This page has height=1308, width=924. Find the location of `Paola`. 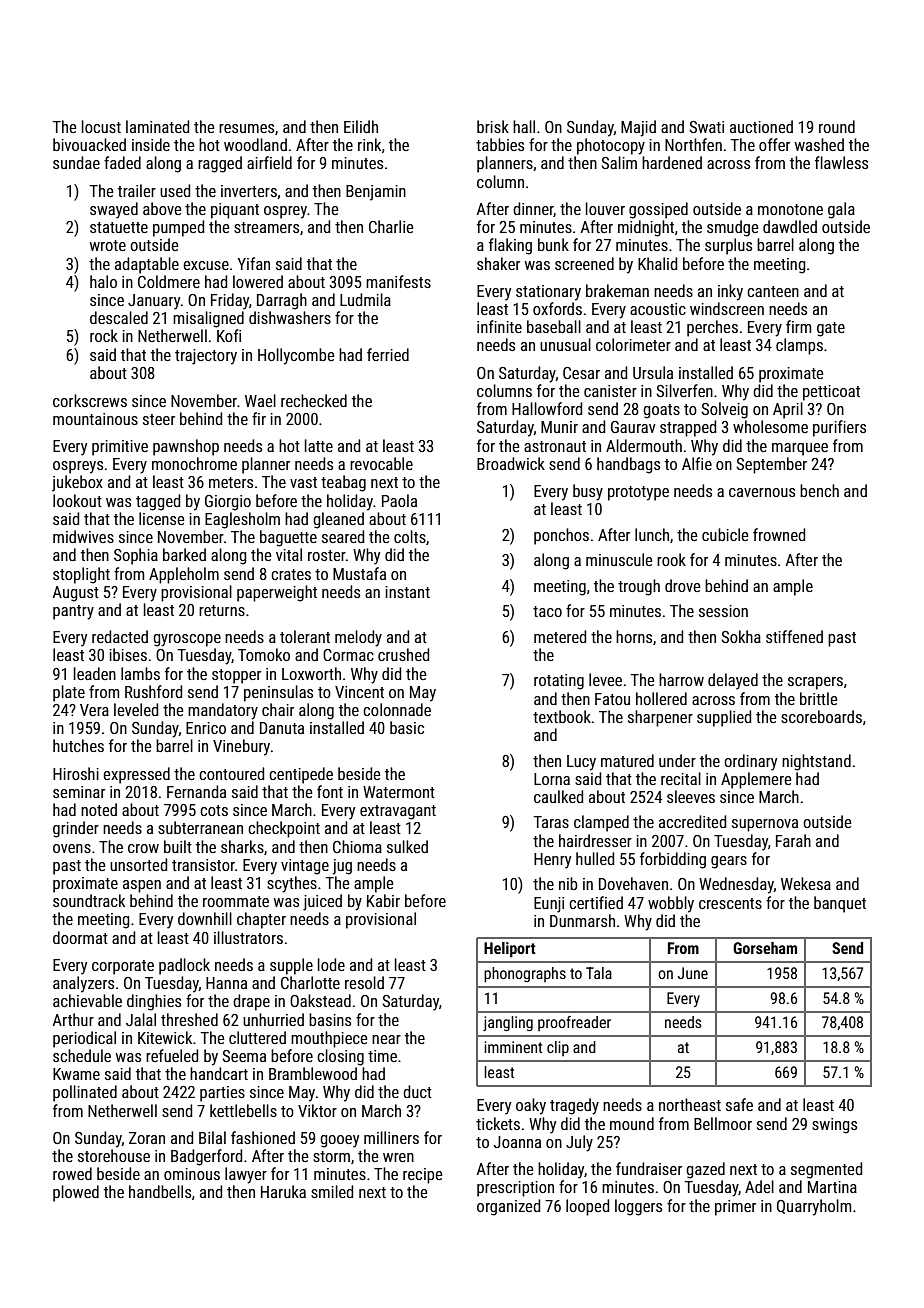

Paola is located at coordinates (399, 500).
